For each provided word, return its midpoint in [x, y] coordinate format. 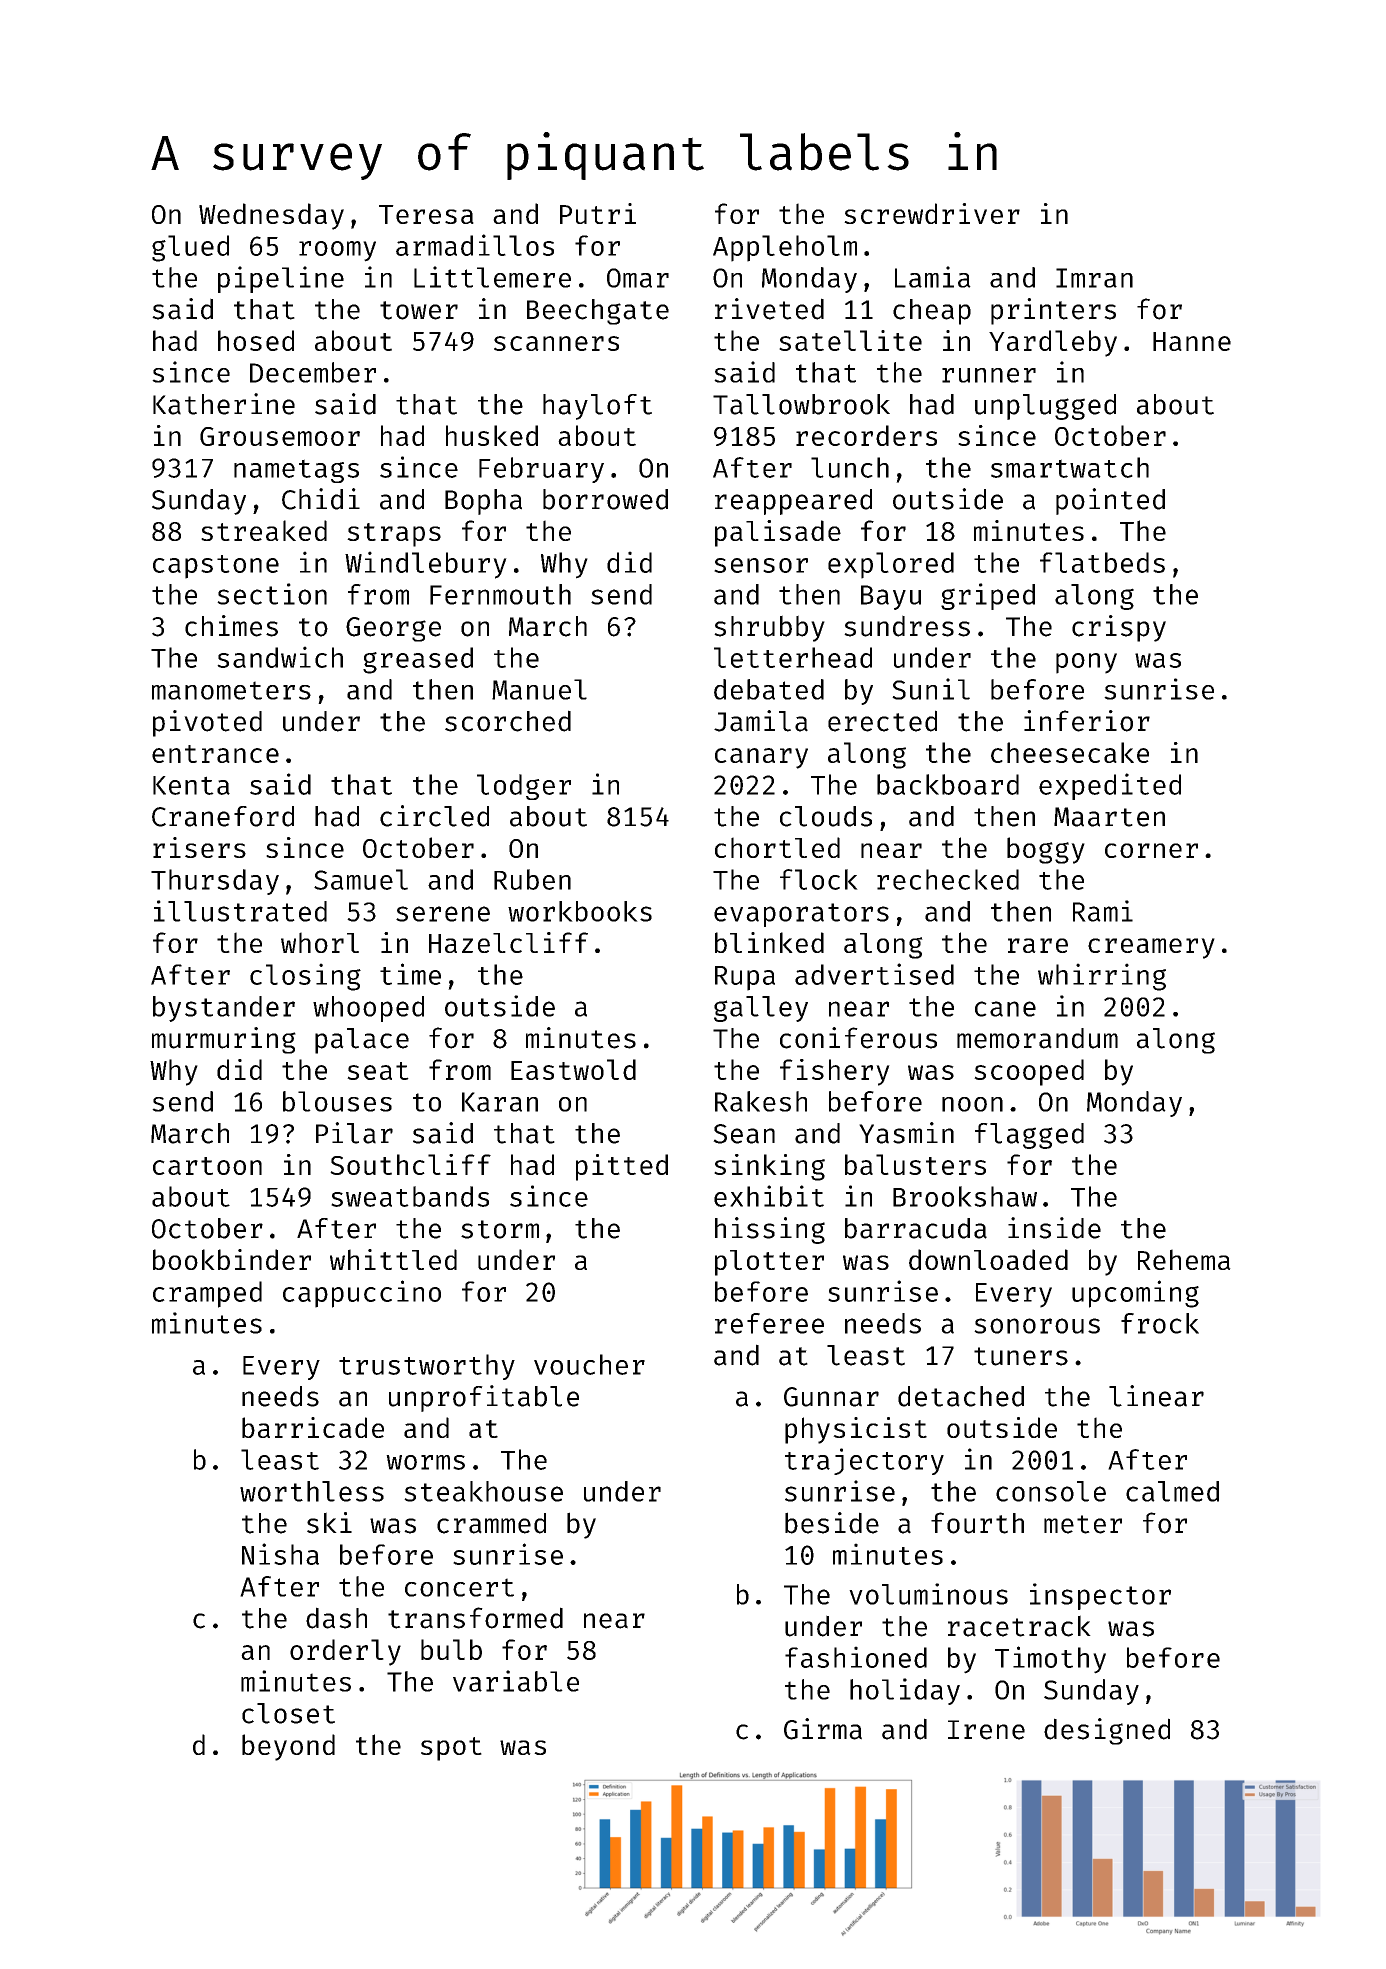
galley [761, 1009]
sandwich [280, 657]
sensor [761, 565]
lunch [850, 467]
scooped [1029, 1072]
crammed [491, 1523]
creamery [1151, 948]
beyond [288, 1747]
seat [378, 1071]
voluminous [928, 1594]
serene [443, 914]
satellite [850, 340]
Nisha [280, 1554]
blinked [769, 942]
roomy [337, 251]
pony [1086, 663]
